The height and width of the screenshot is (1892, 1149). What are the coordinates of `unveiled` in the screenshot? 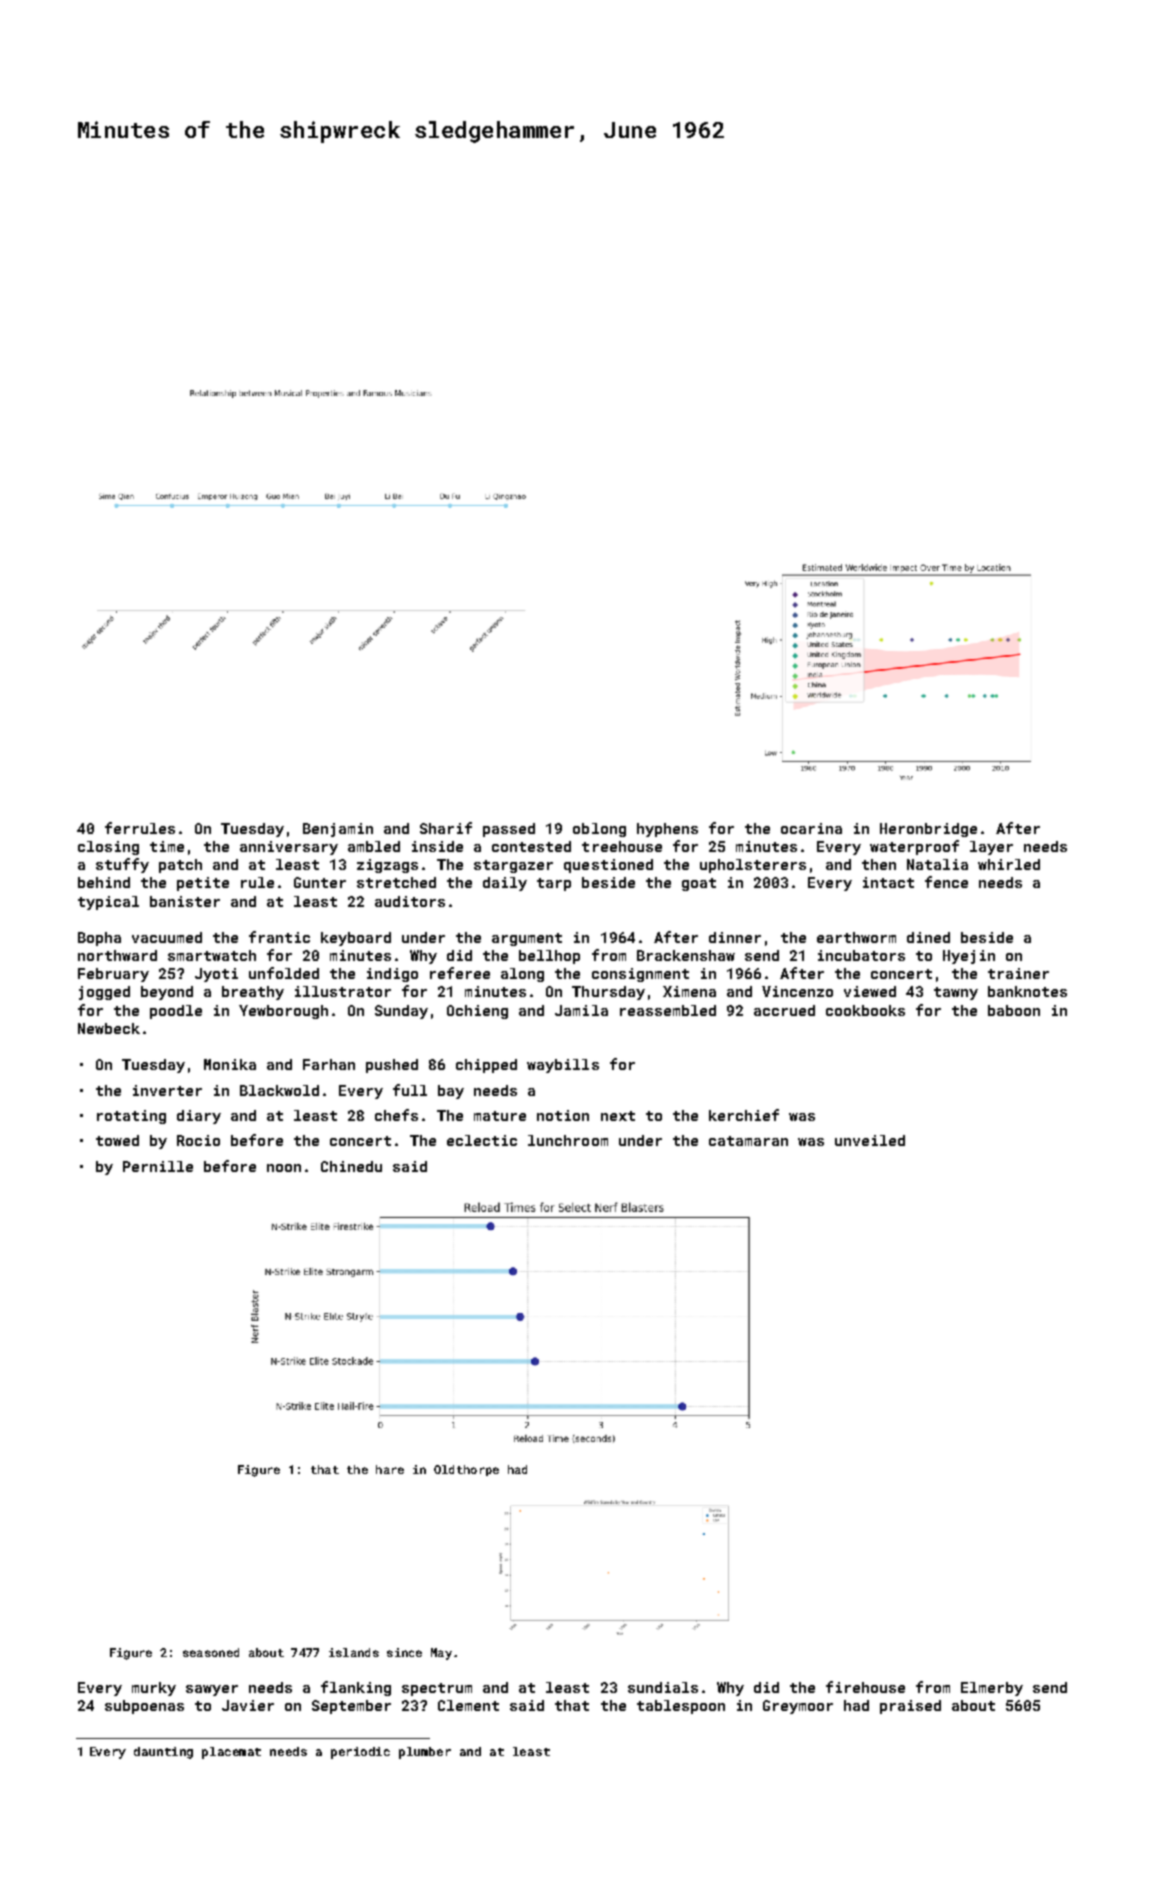 It's located at (870, 1140).
